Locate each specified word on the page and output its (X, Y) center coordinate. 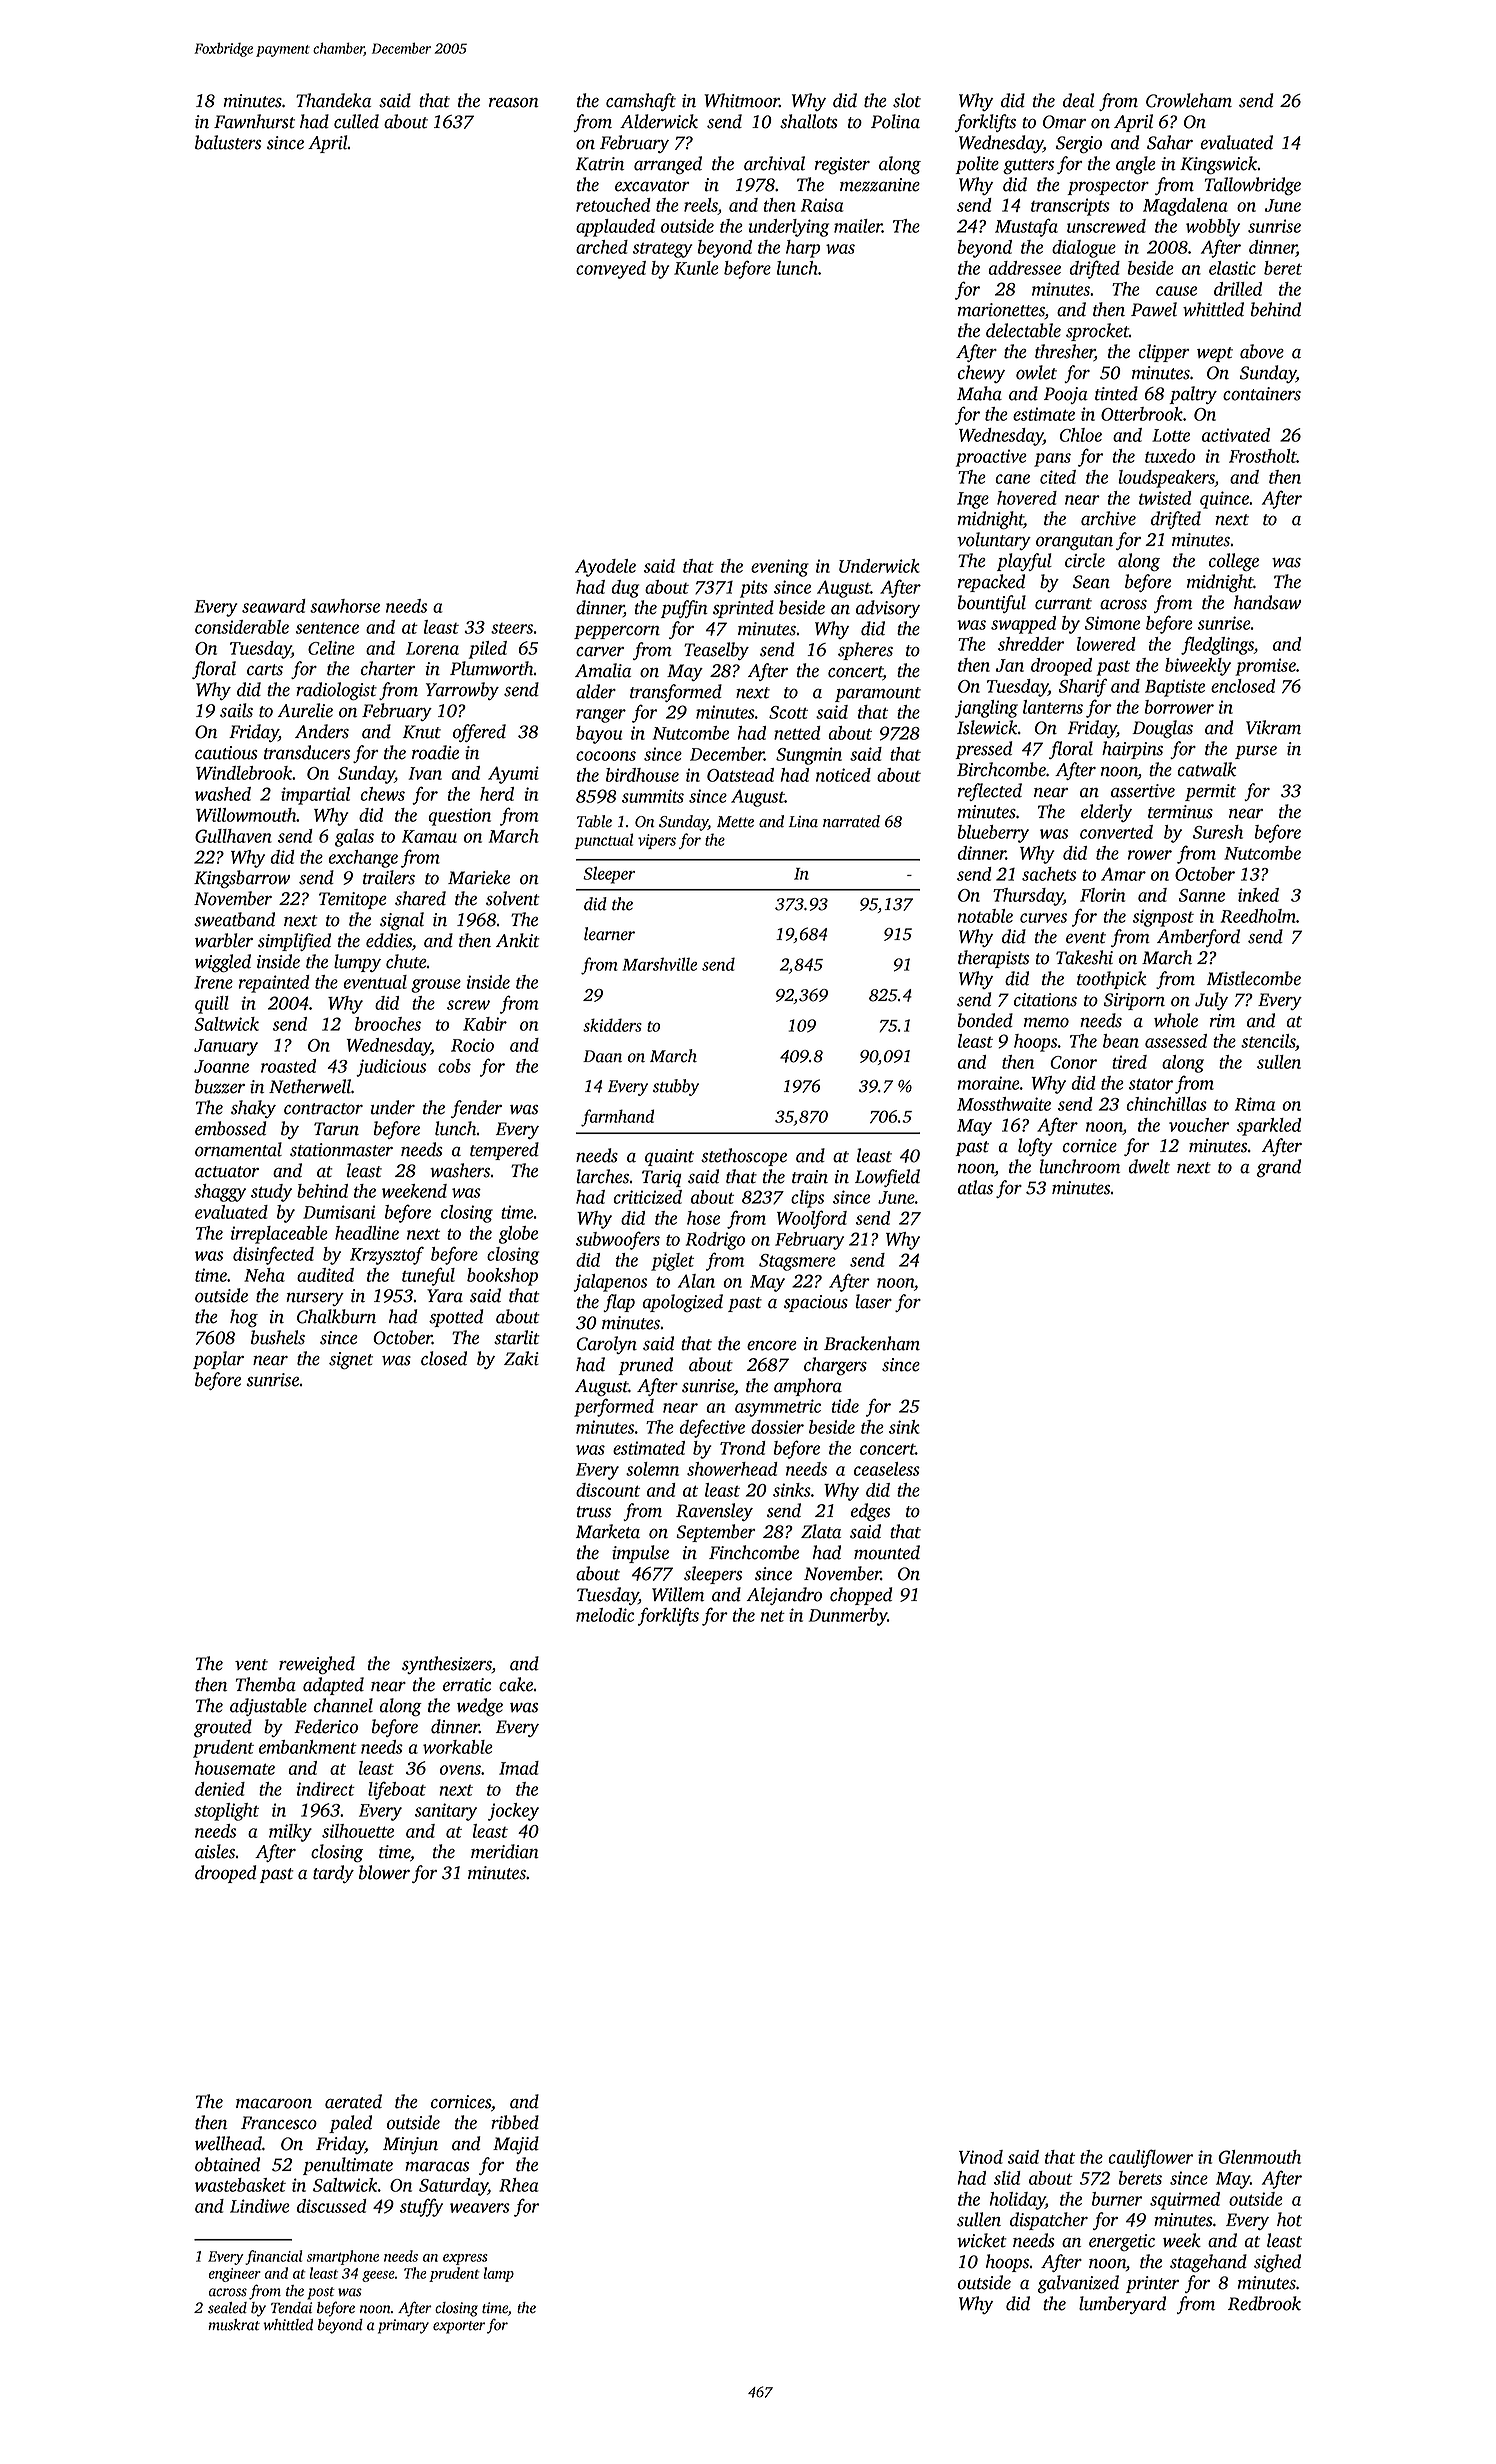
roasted (288, 1066)
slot (907, 100)
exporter (459, 2327)
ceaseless (887, 1469)
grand (1278, 1168)
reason (514, 103)
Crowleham (1189, 100)
